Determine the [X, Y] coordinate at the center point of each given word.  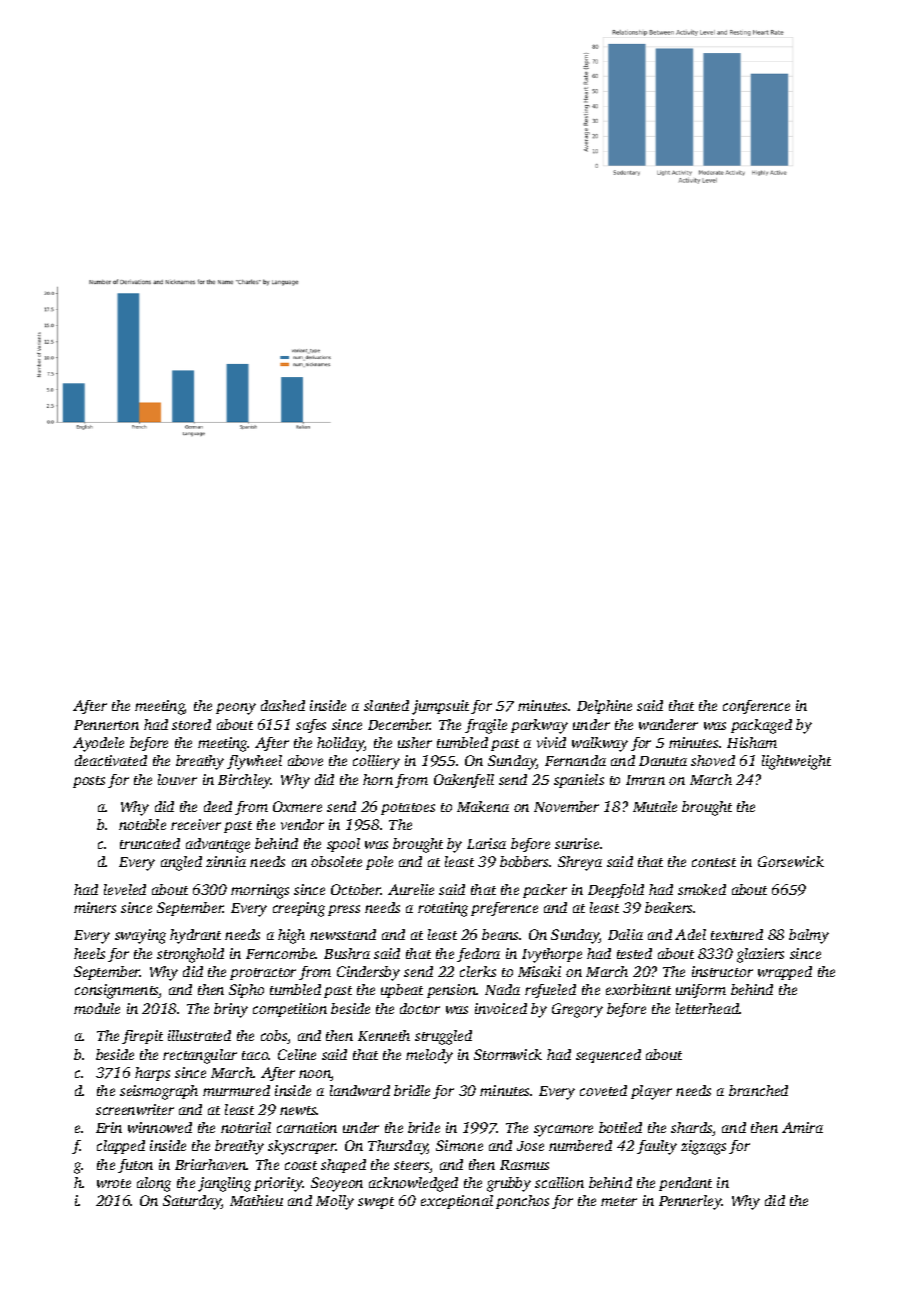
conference [756, 707]
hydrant [195, 936]
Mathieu [256, 1200]
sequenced [608, 1056]
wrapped [785, 973]
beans [500, 934]
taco [255, 1055]
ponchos [522, 1202]
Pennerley [690, 1202]
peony [236, 709]
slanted [386, 705]
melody [429, 1056]
